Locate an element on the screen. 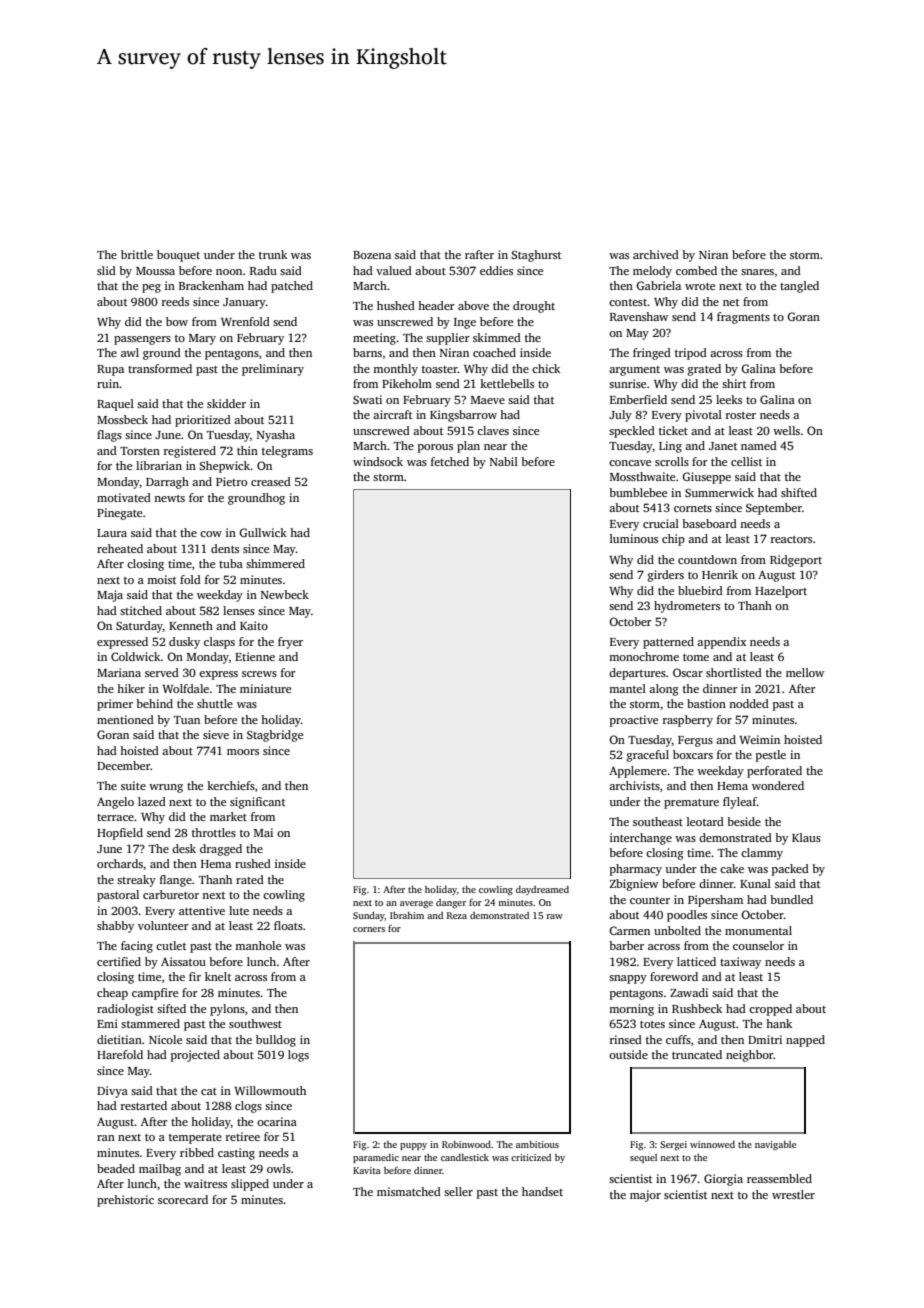 The image size is (924, 1308). Staghurst is located at coordinates (536, 256).
